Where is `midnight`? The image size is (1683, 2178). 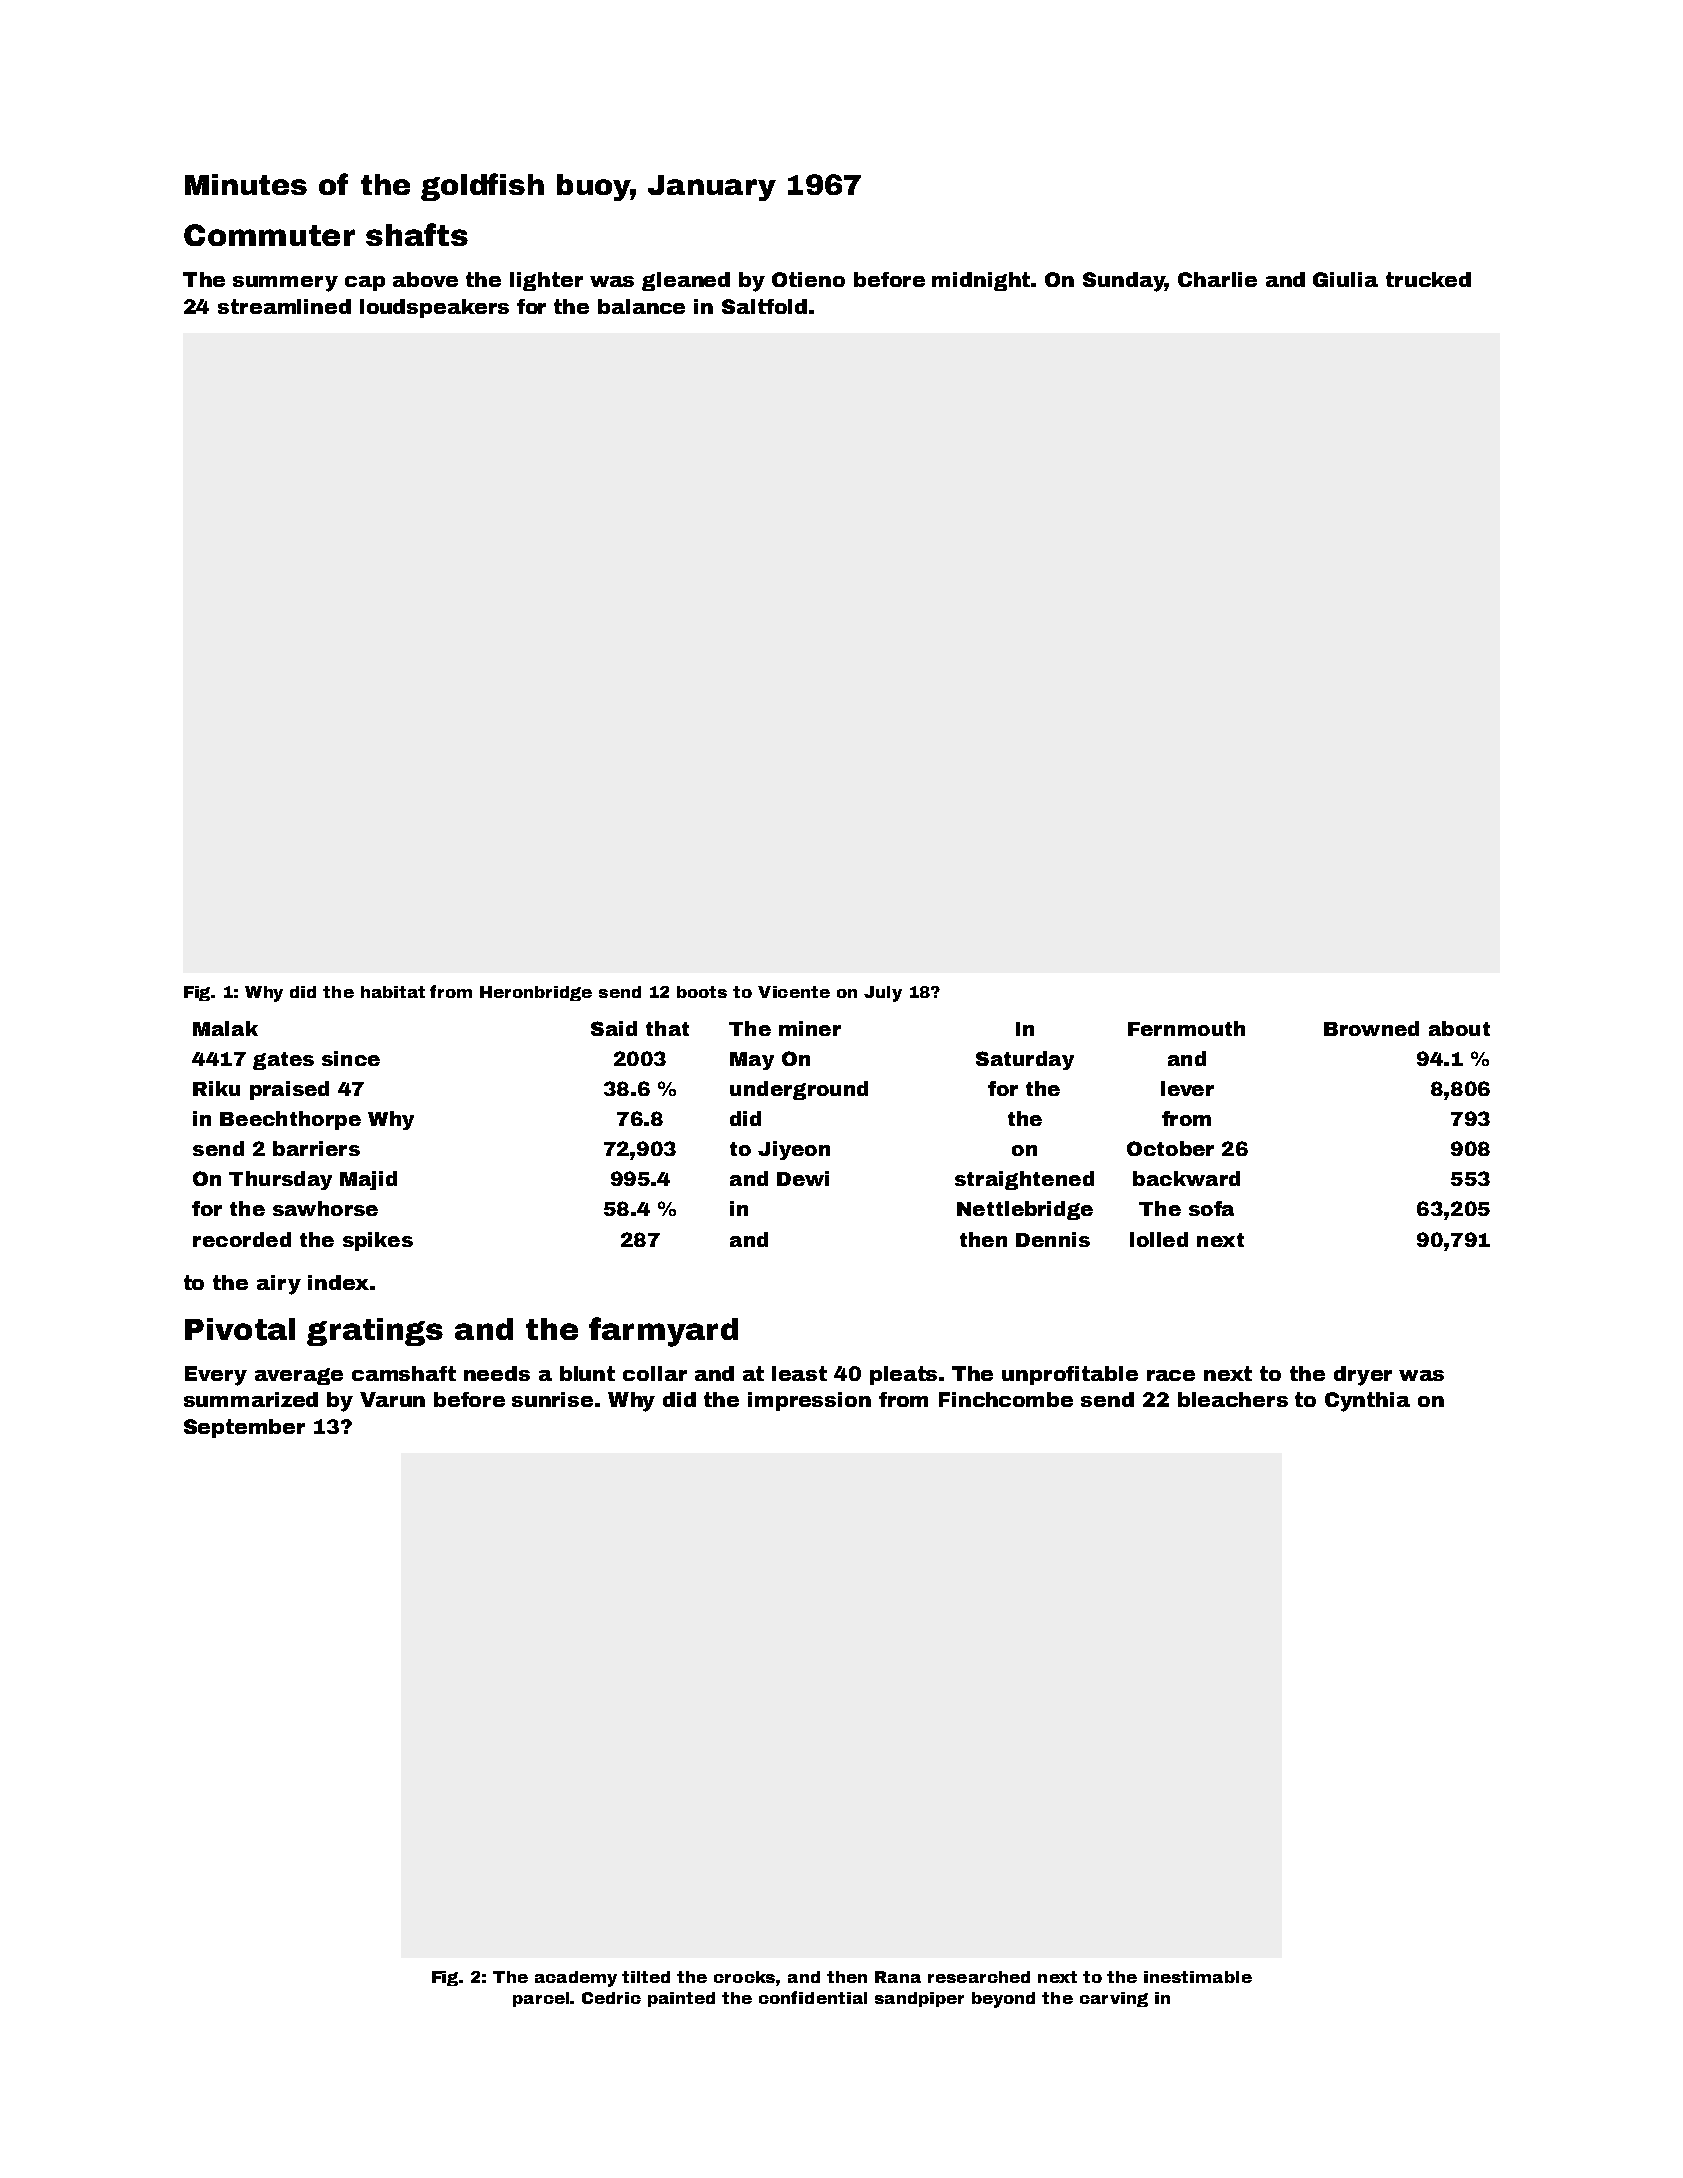 midnight is located at coordinates (981, 281).
